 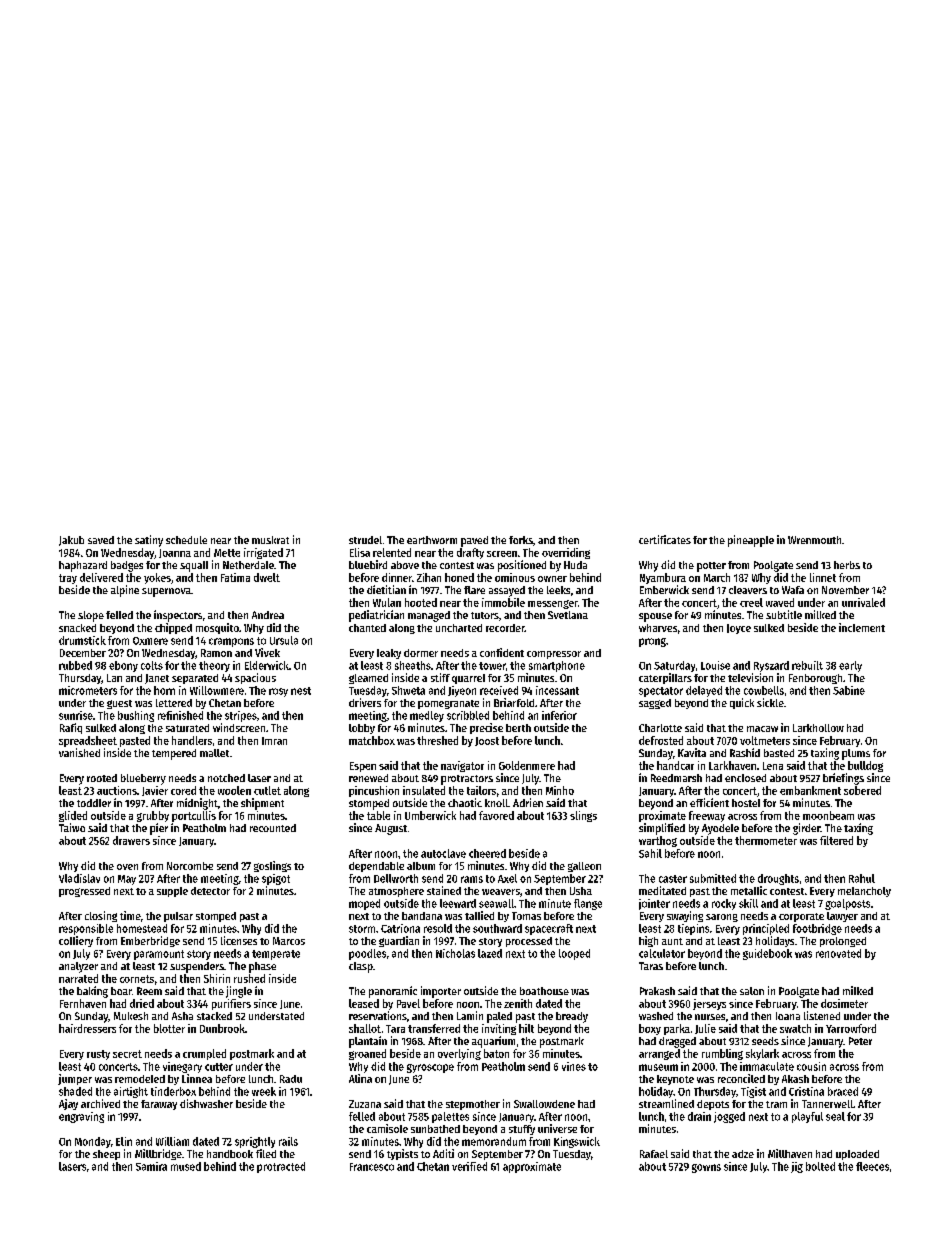 What do you see at coordinates (106, 1155) in the screenshot?
I see `sheep` at bounding box center [106, 1155].
